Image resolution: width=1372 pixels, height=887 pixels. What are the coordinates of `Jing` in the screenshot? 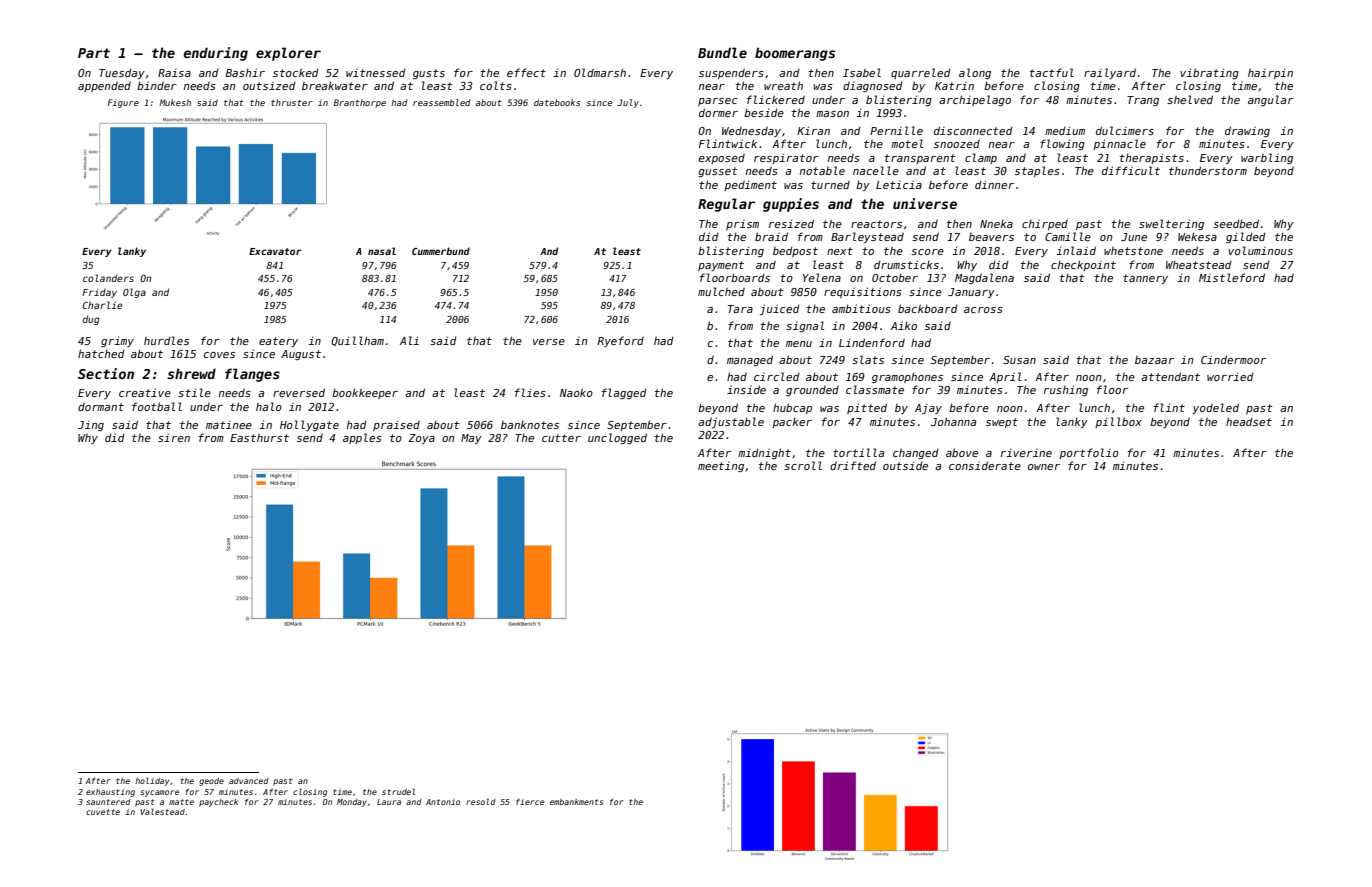 It's located at (91, 426).
